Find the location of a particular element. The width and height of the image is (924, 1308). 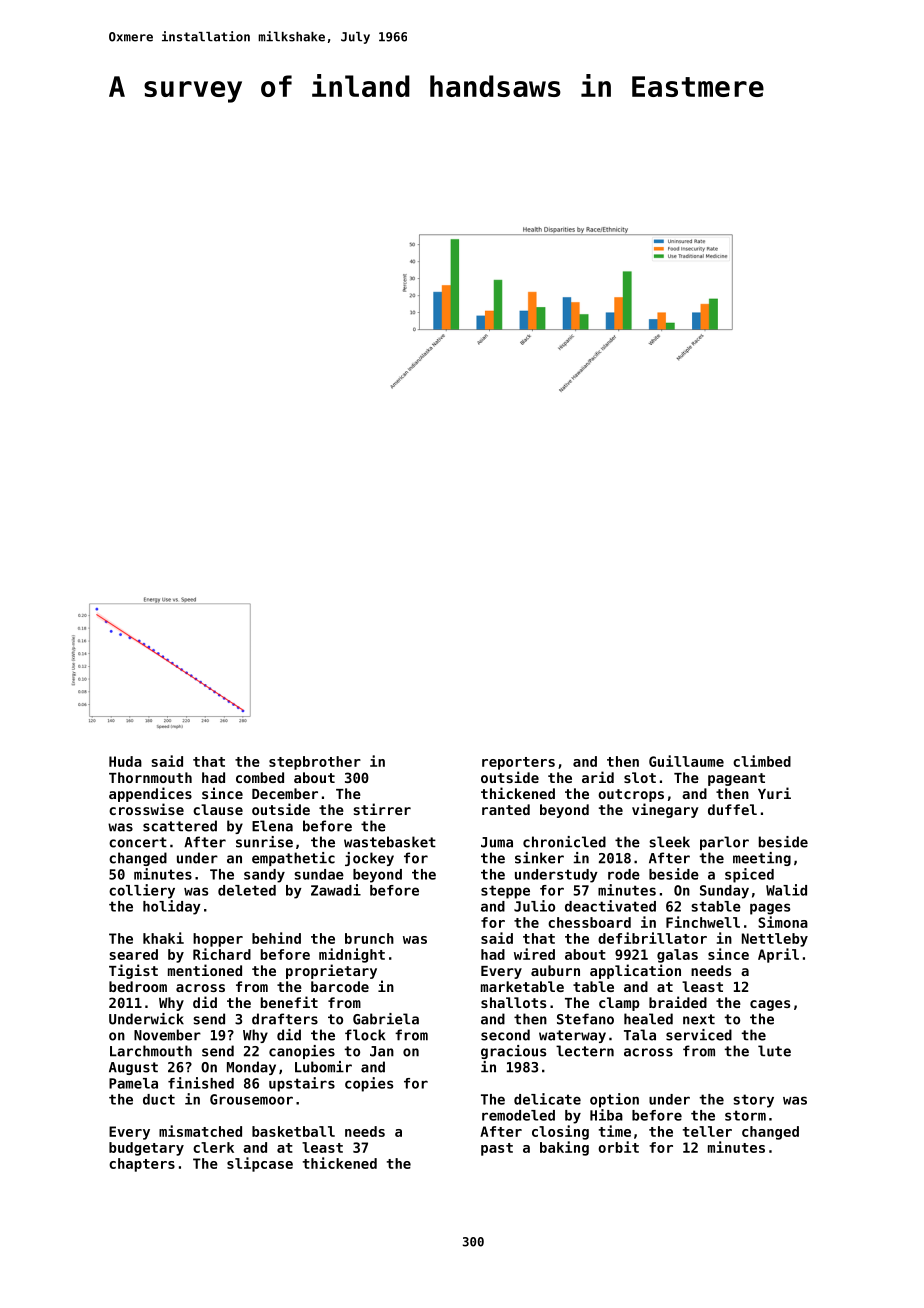

bedroom is located at coordinates (138, 986).
